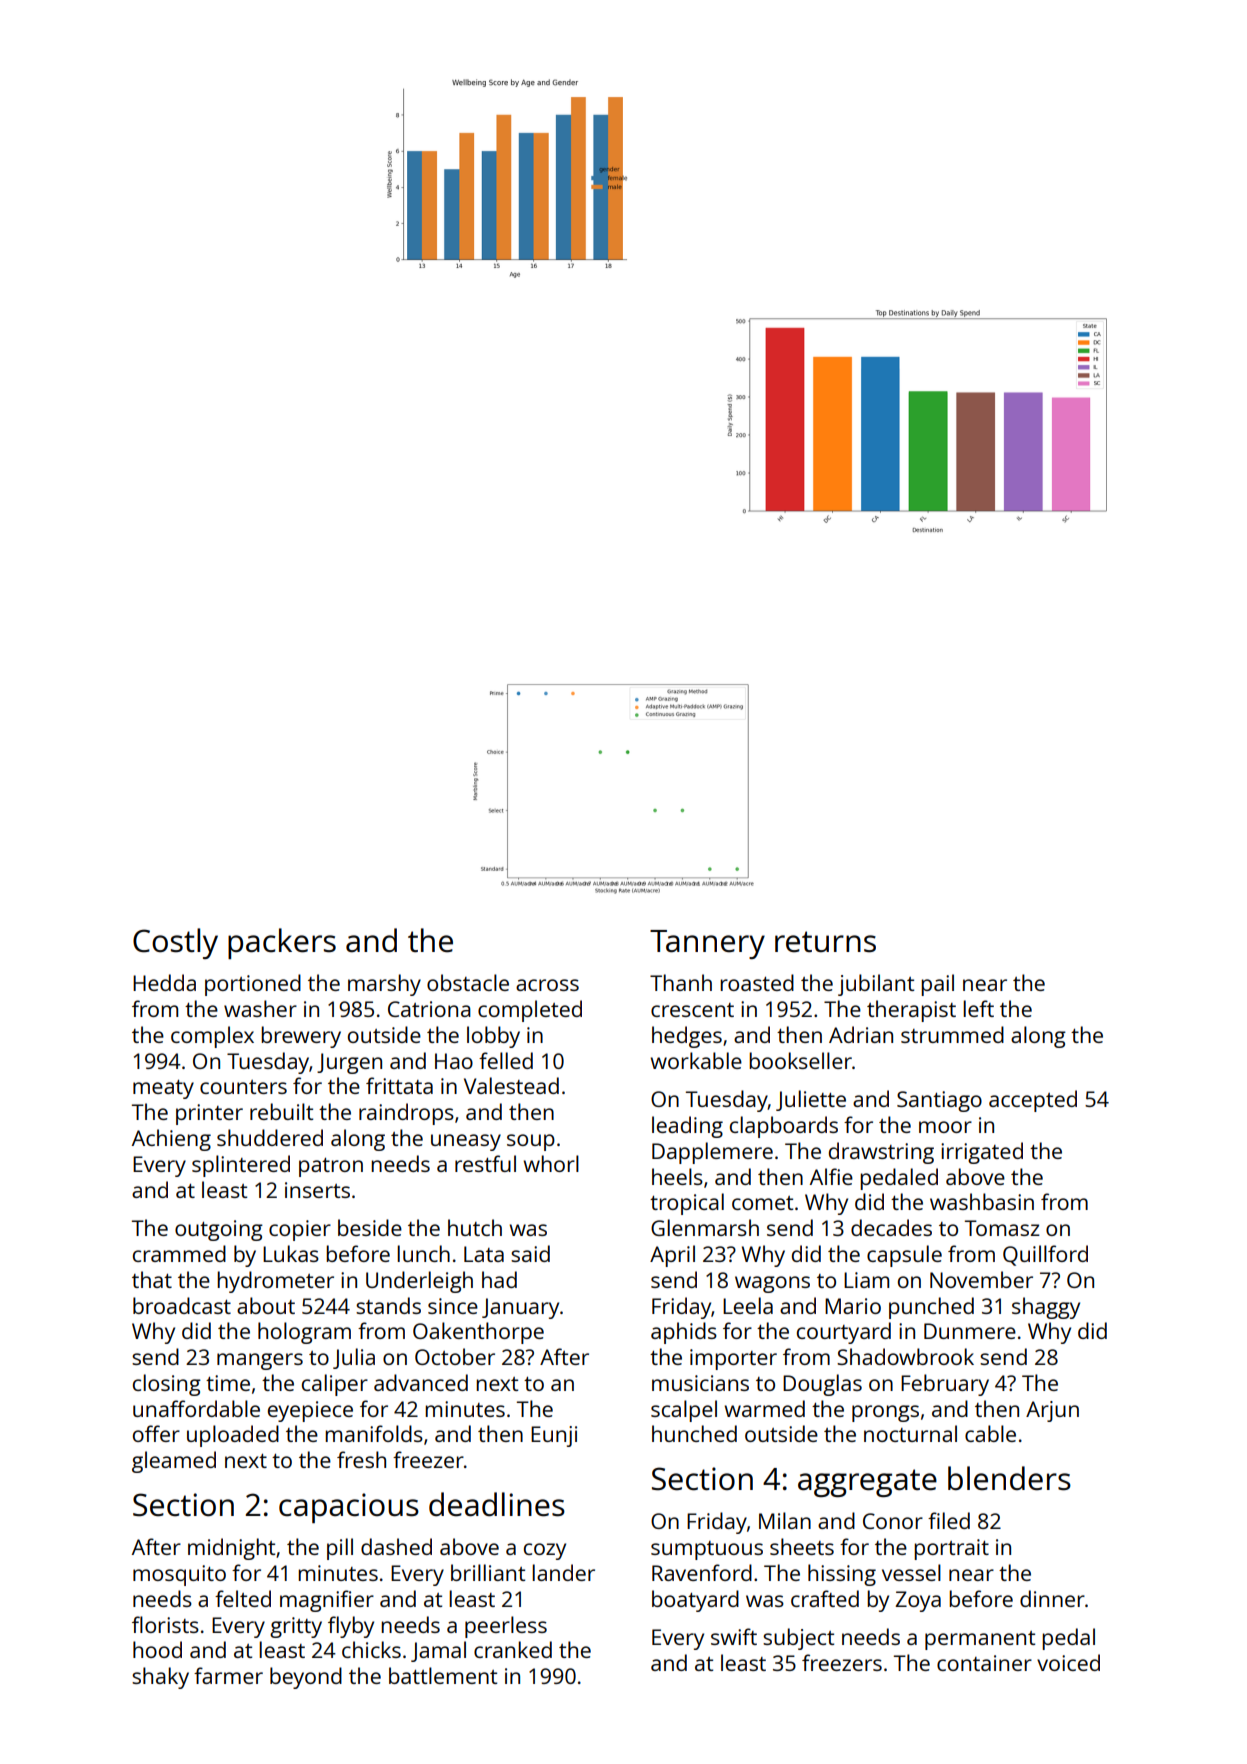 The height and width of the screenshot is (1764, 1247). Describe the element at coordinates (694, 1433) in the screenshot. I see `hunched` at that location.
